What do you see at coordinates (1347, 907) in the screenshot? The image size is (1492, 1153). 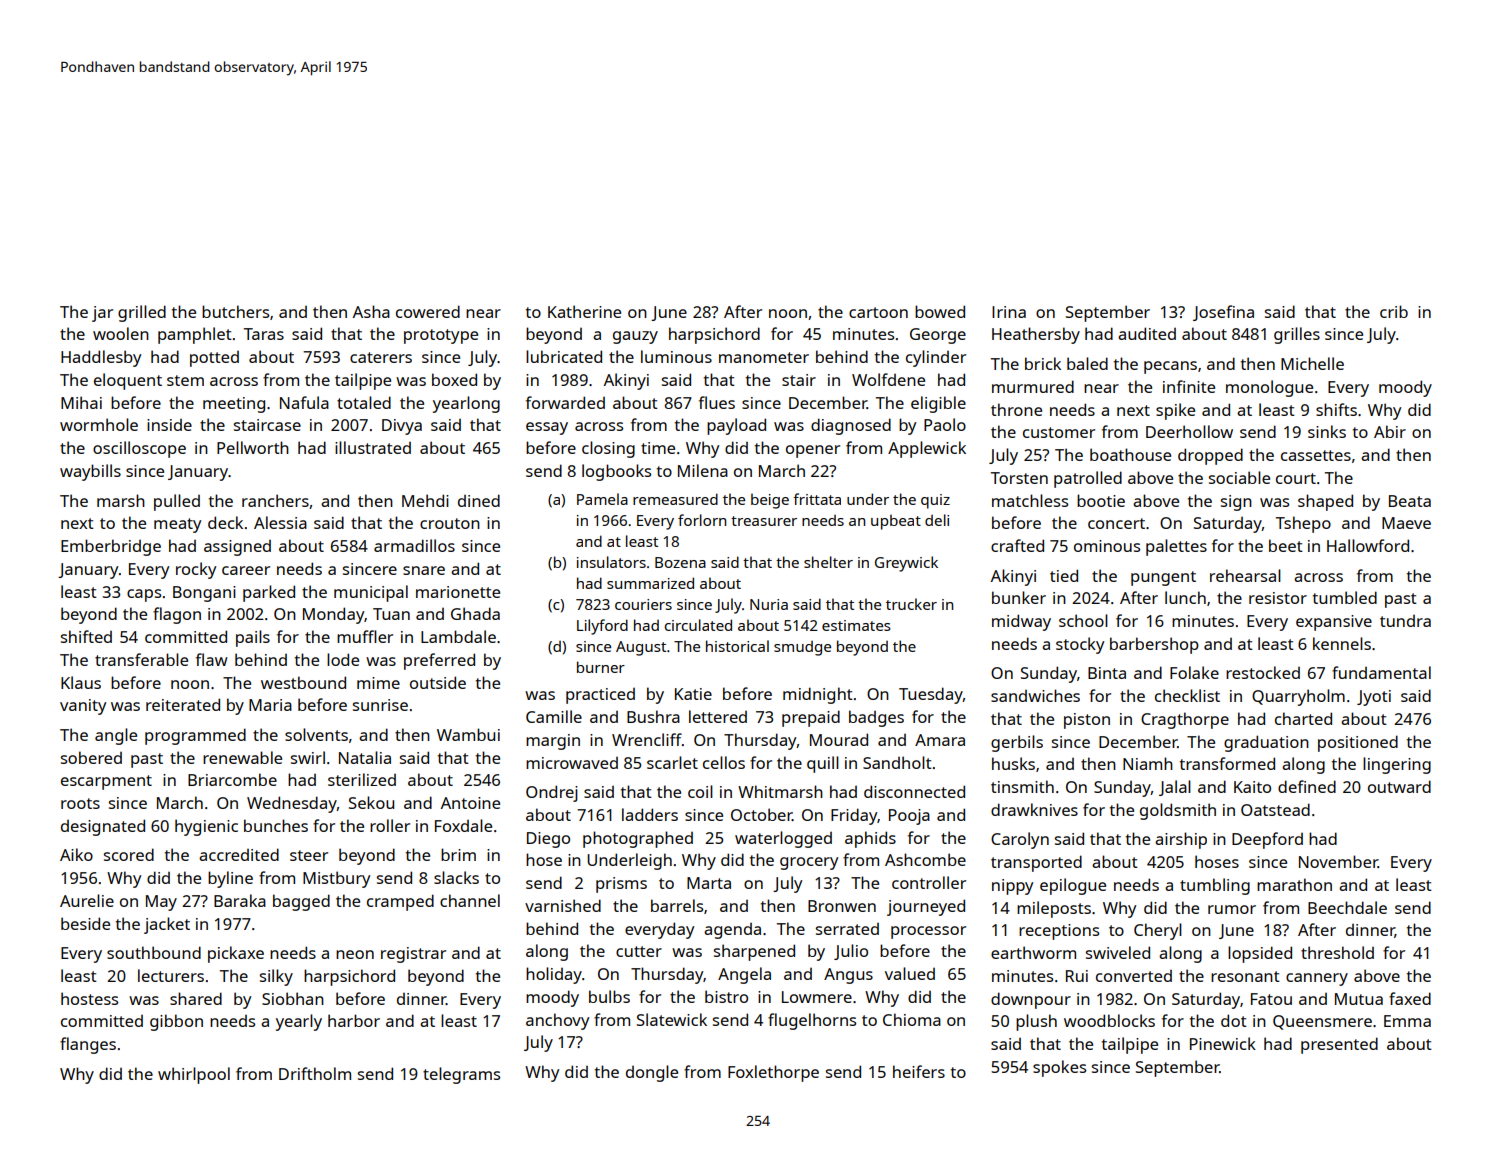 I see `Beechdale` at bounding box center [1347, 907].
